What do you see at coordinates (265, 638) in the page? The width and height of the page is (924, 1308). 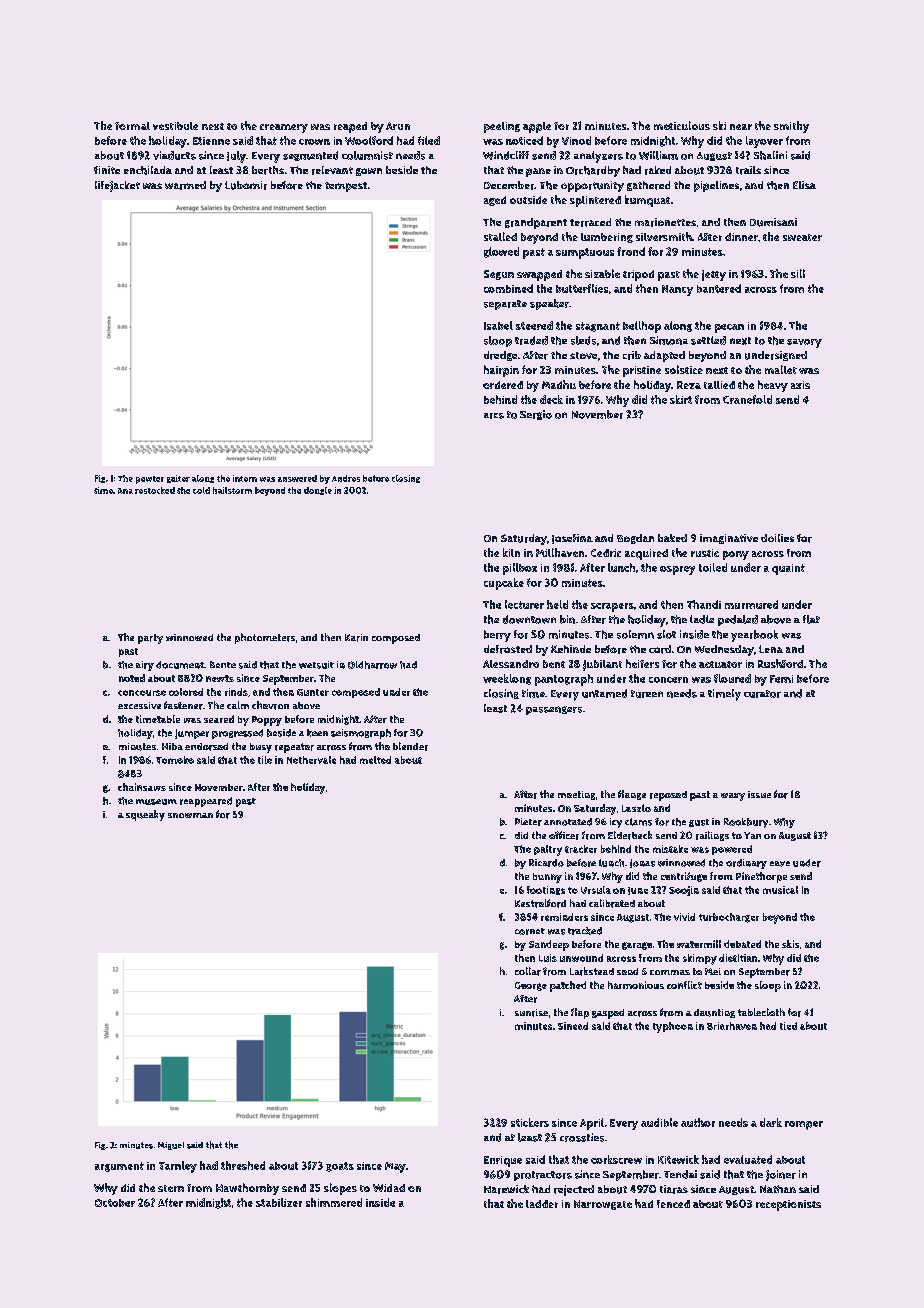 I see `photometers` at bounding box center [265, 638].
